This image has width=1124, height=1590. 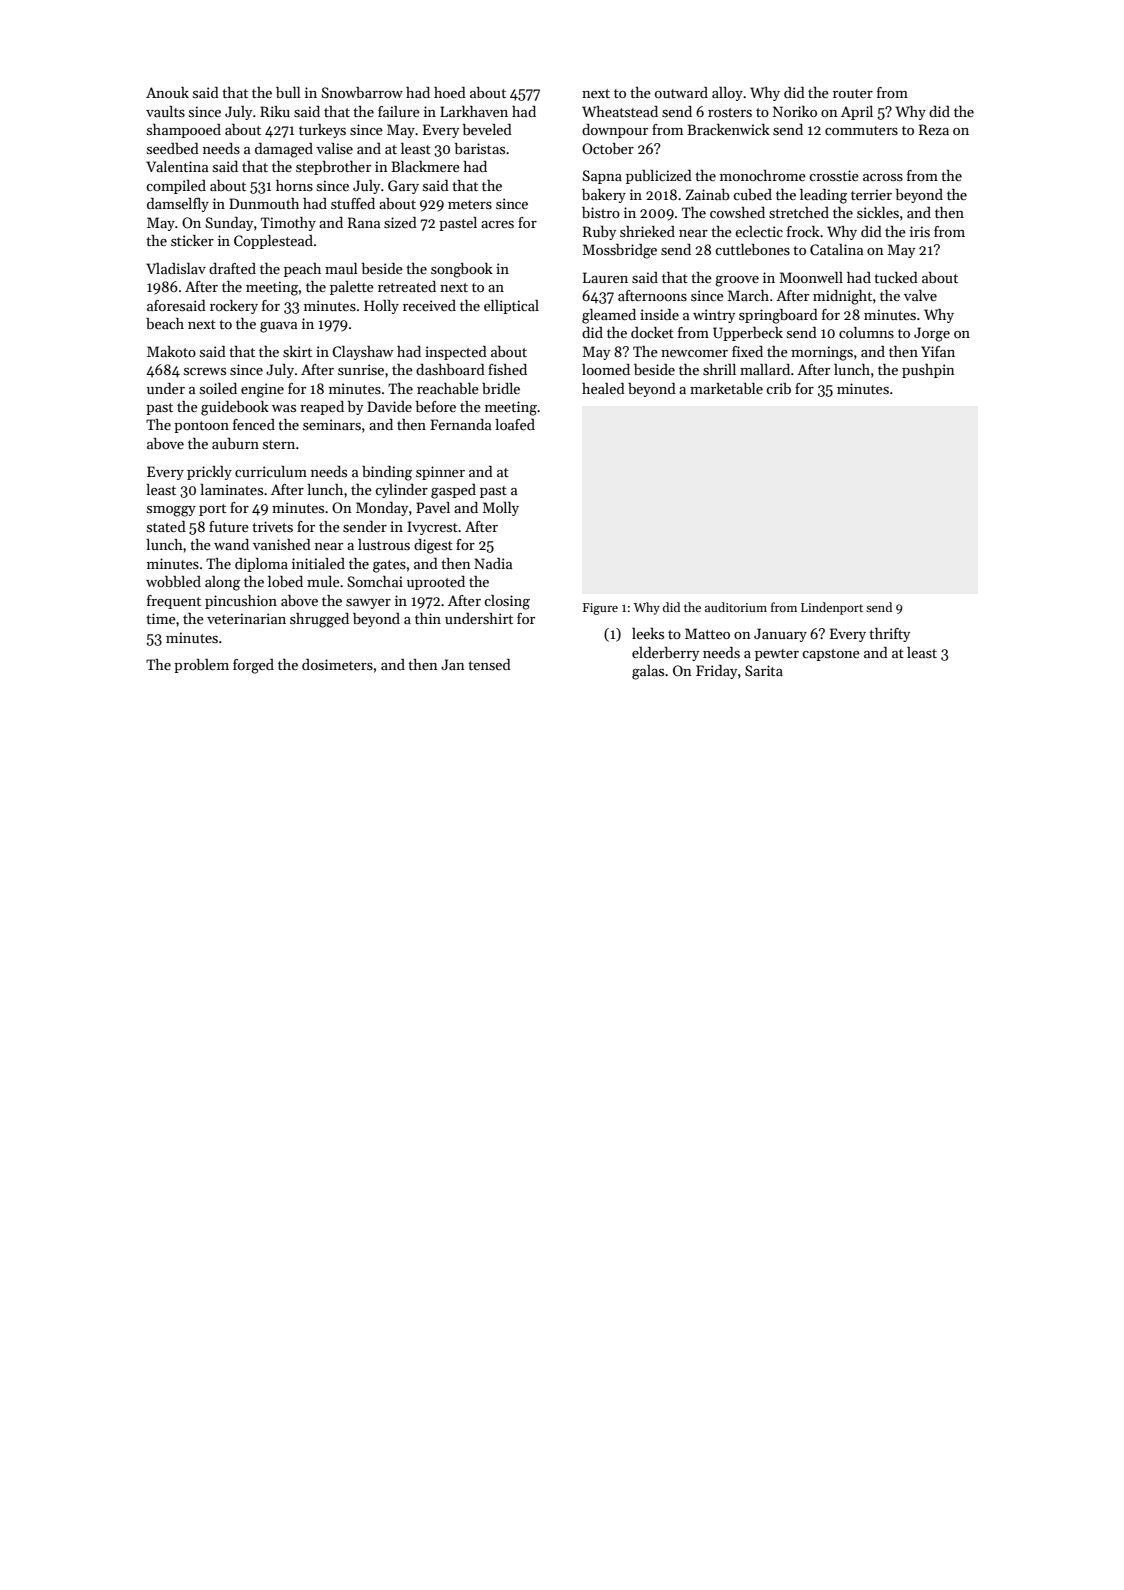 What do you see at coordinates (727, 94) in the image?
I see `alloy` at bounding box center [727, 94].
